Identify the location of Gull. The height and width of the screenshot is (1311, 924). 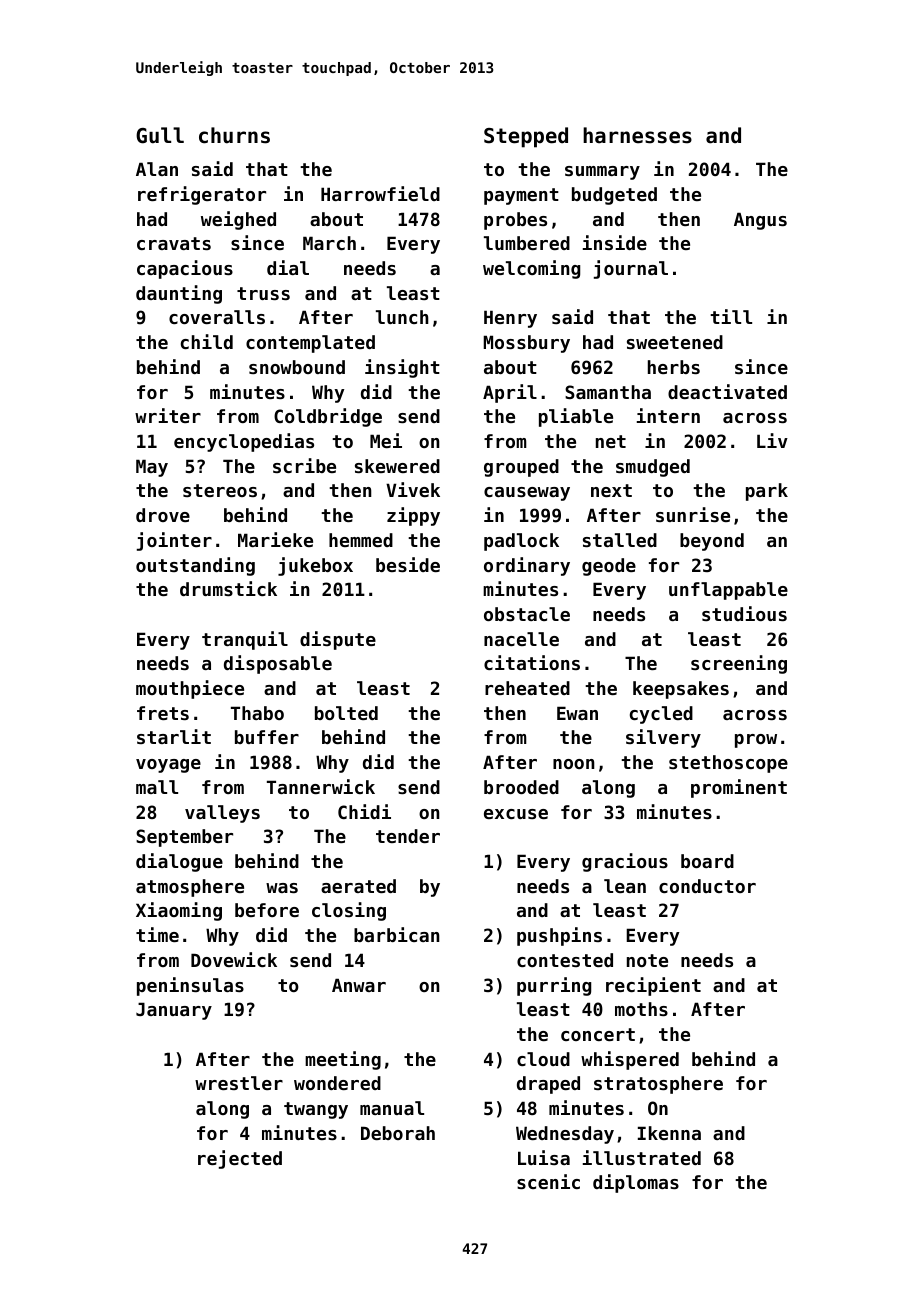
(160, 135).
